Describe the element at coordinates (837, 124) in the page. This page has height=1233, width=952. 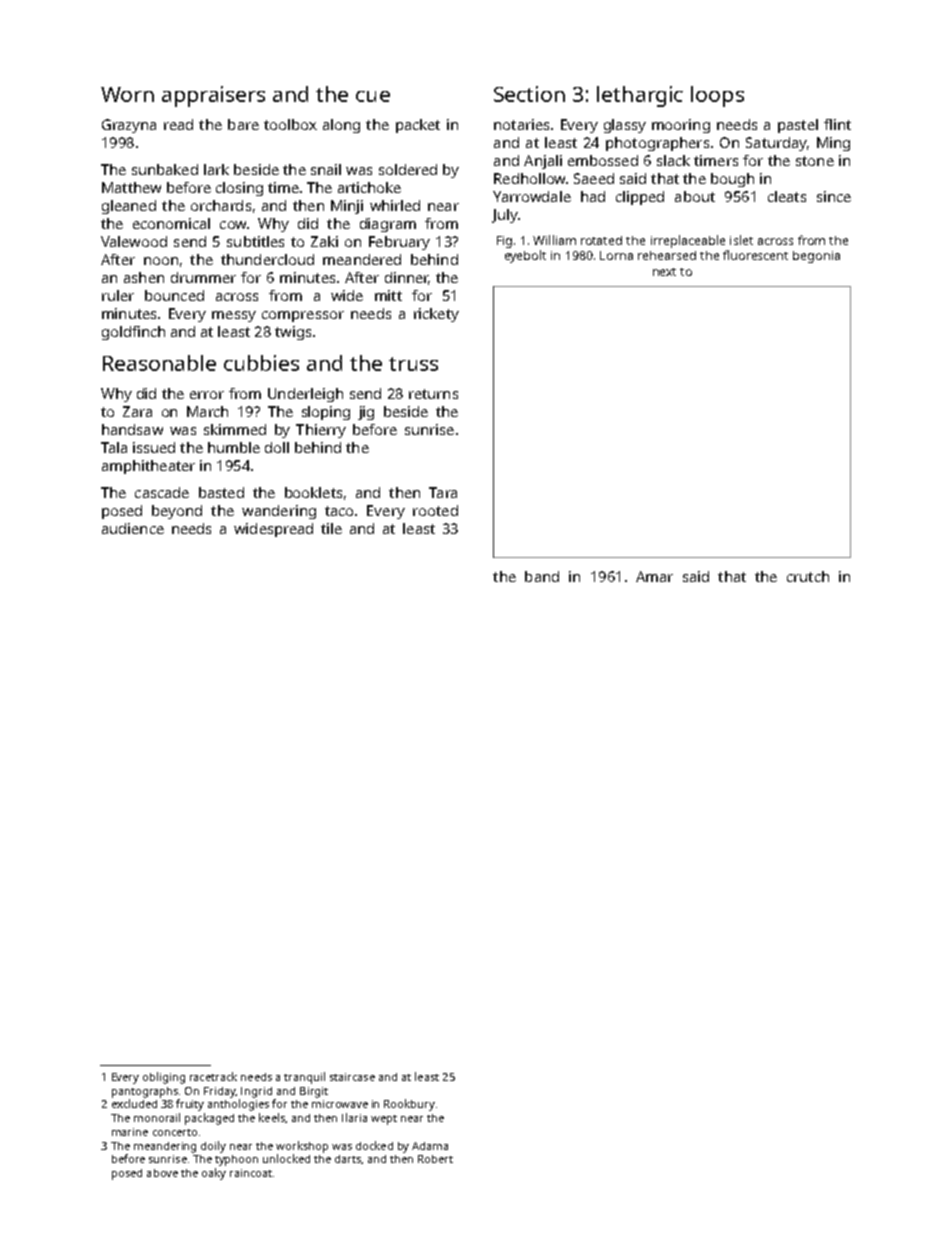
I see `flint` at that location.
